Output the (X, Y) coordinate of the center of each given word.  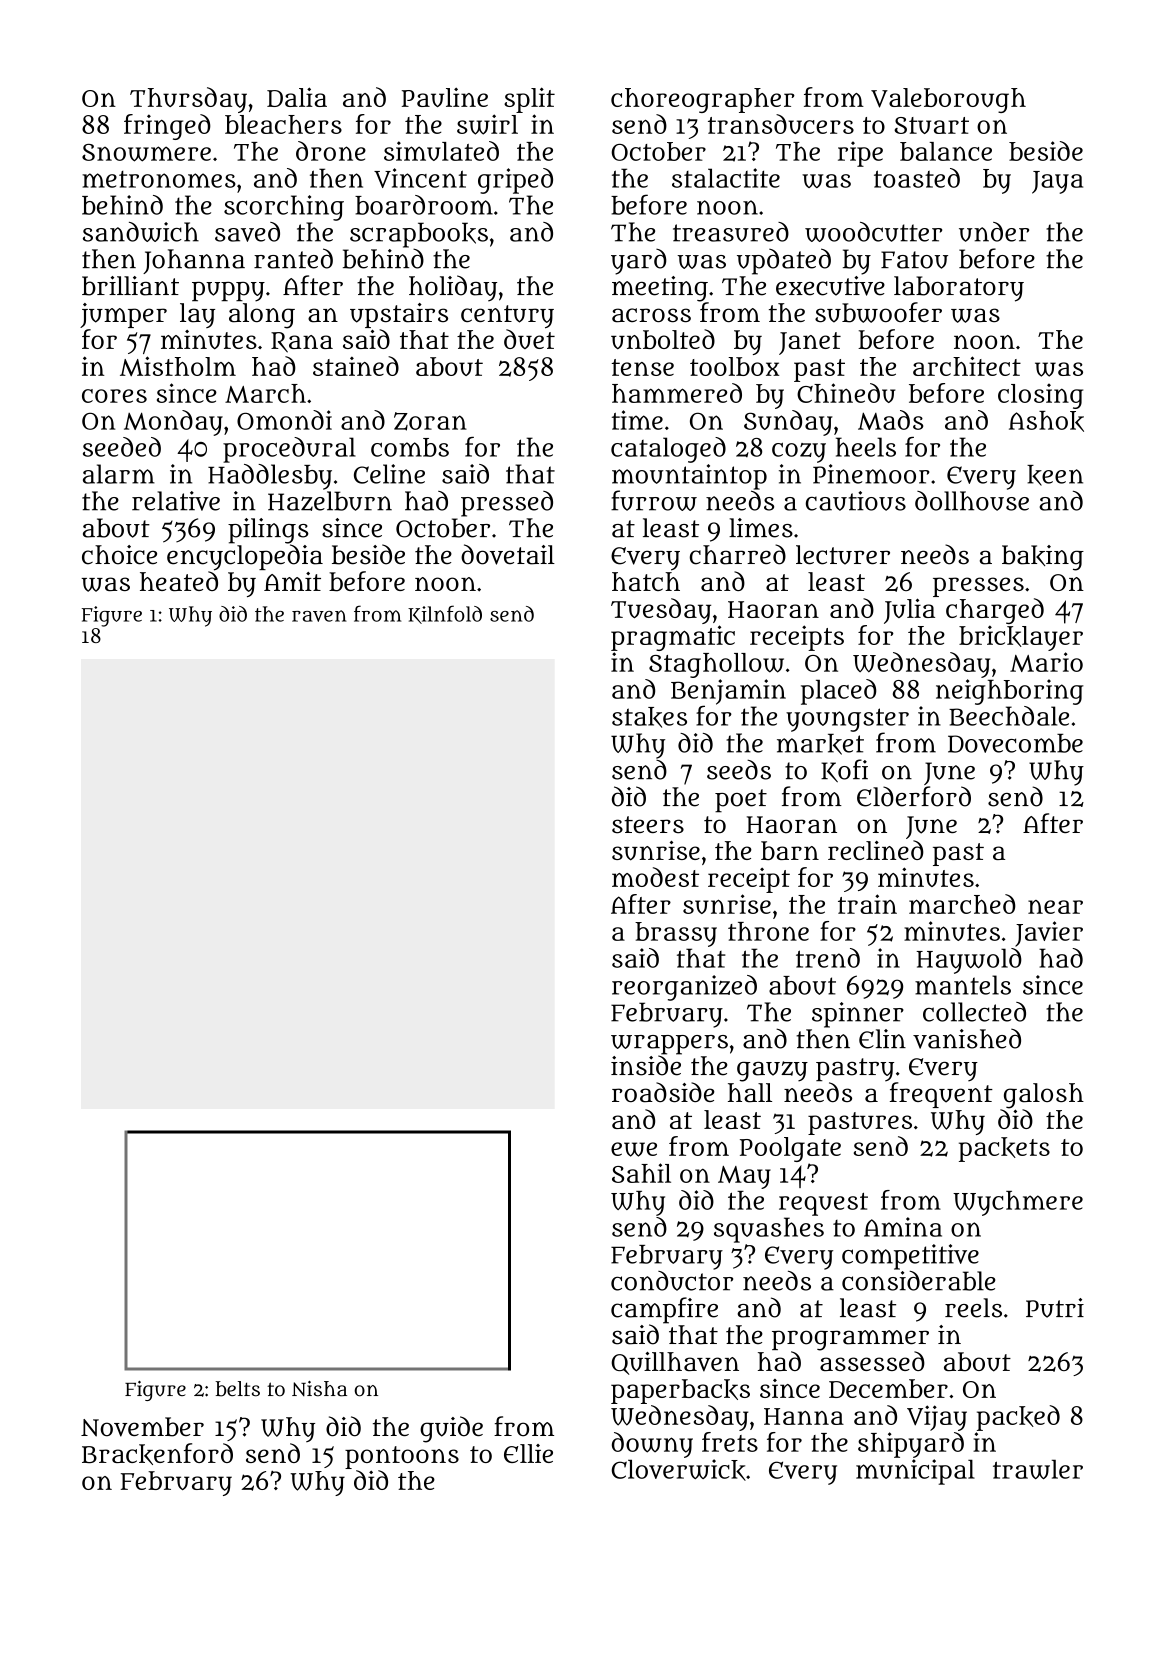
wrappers (669, 1045)
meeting (660, 289)
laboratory (959, 289)
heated (179, 581)
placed (838, 692)
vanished (967, 1039)
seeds (739, 770)
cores (114, 396)
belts (237, 1389)
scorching (284, 208)
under (994, 232)
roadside (663, 1092)
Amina (903, 1227)
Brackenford (157, 1454)
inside (646, 1065)
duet (529, 339)
